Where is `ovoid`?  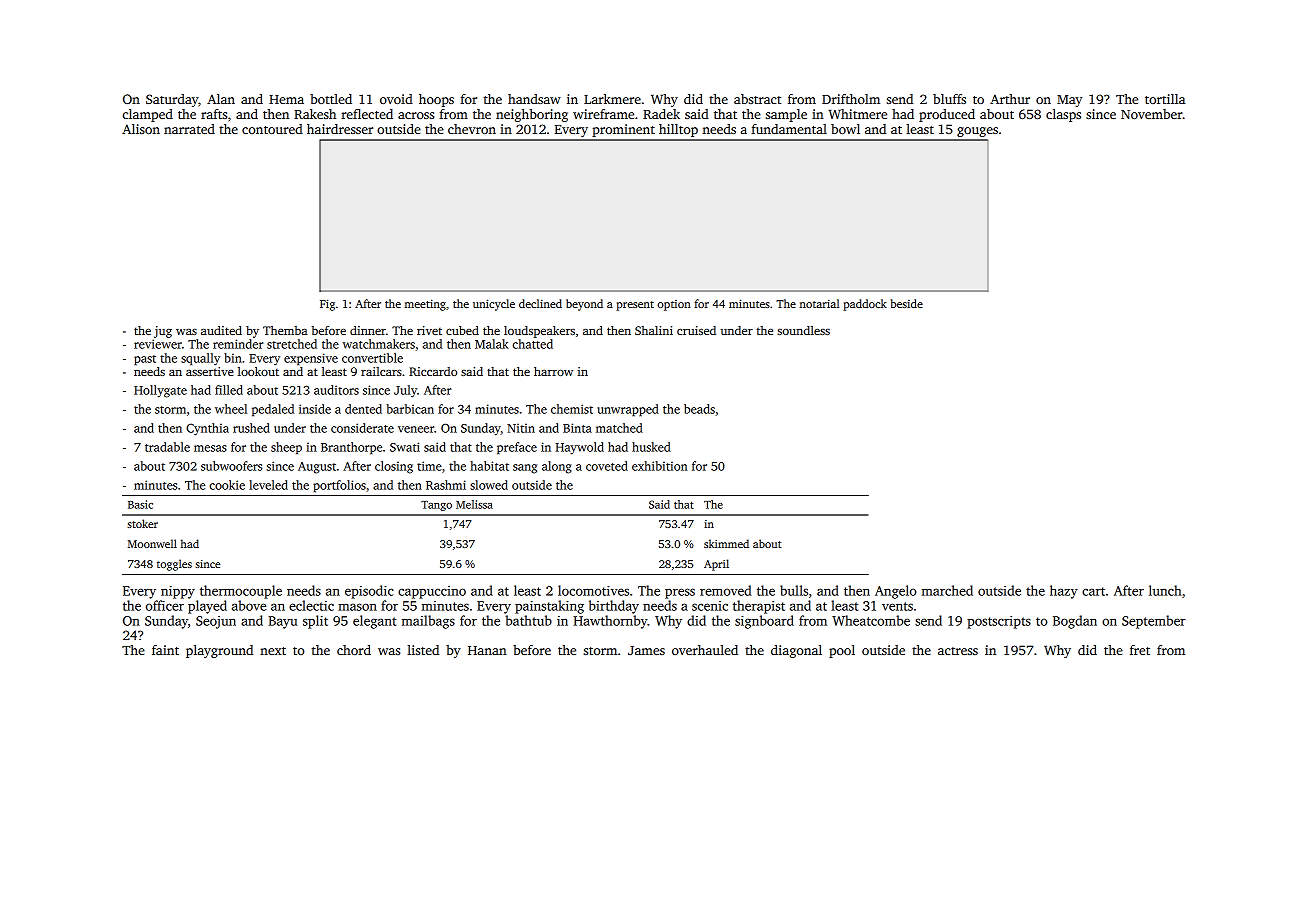
ovoid is located at coordinates (396, 99).
